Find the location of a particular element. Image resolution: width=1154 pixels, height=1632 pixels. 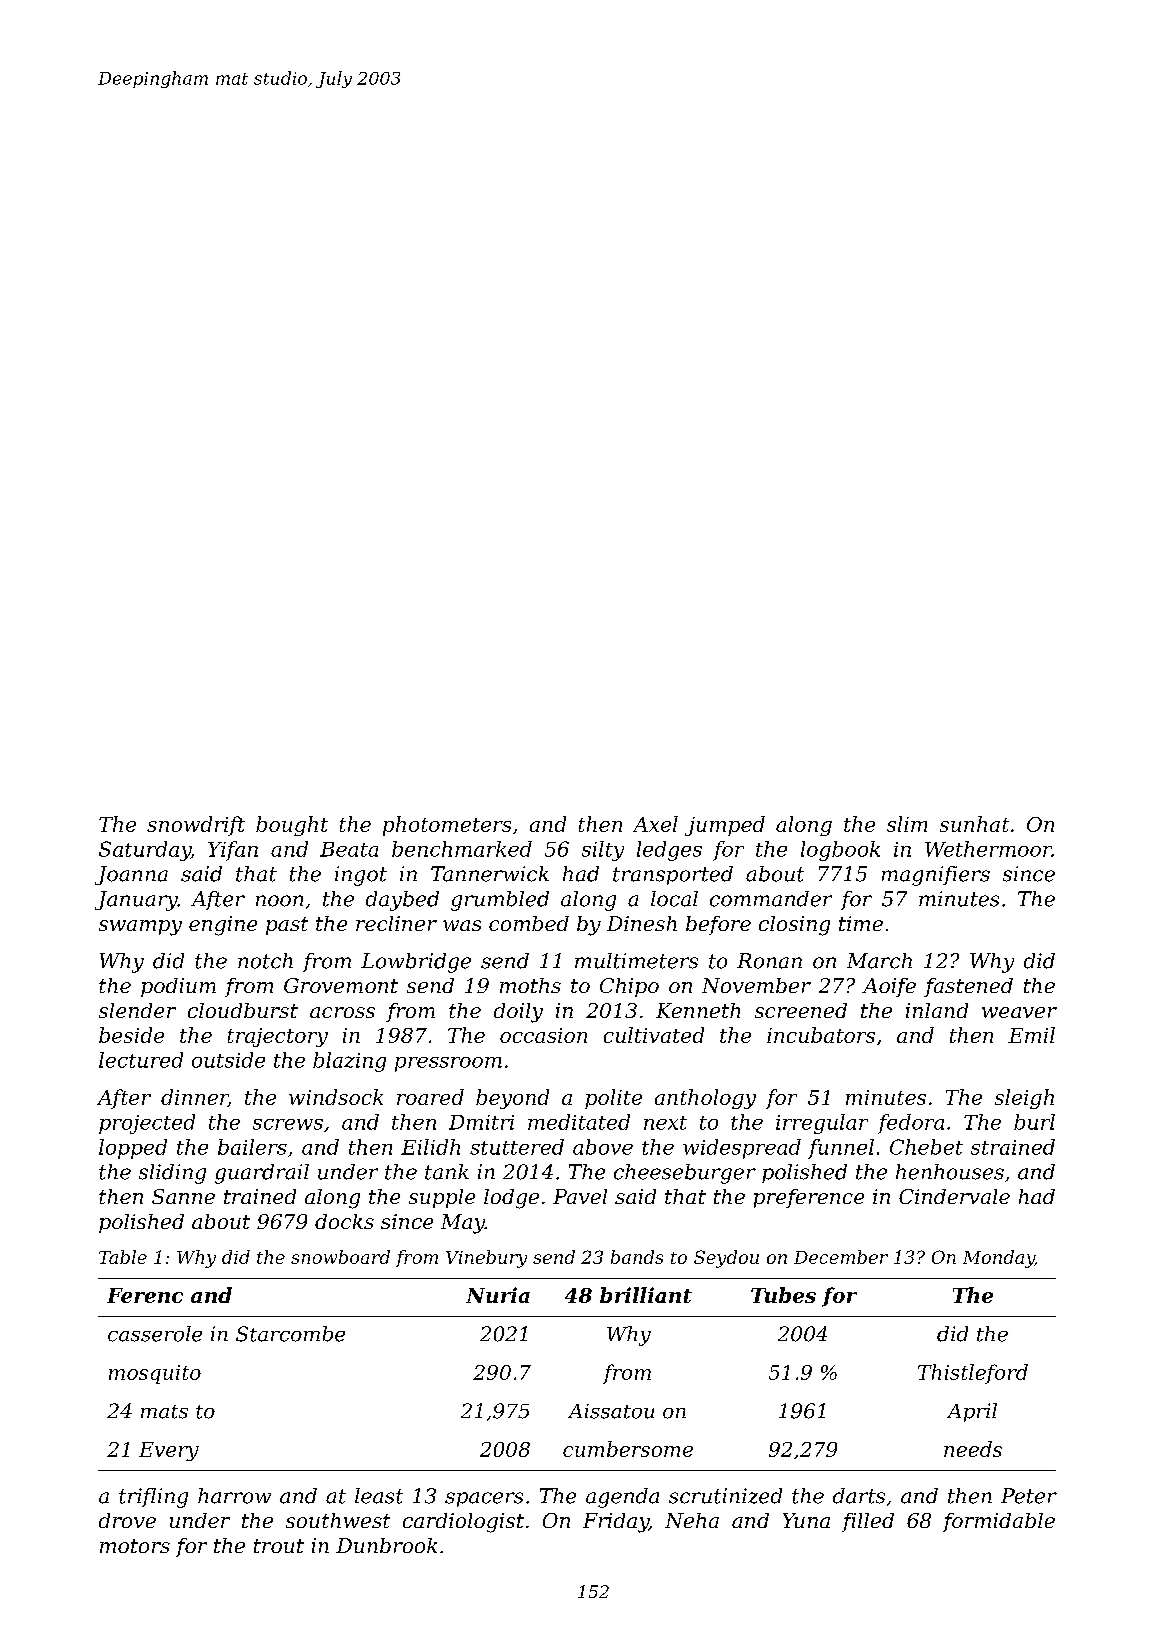

Every is located at coordinates (169, 1451).
